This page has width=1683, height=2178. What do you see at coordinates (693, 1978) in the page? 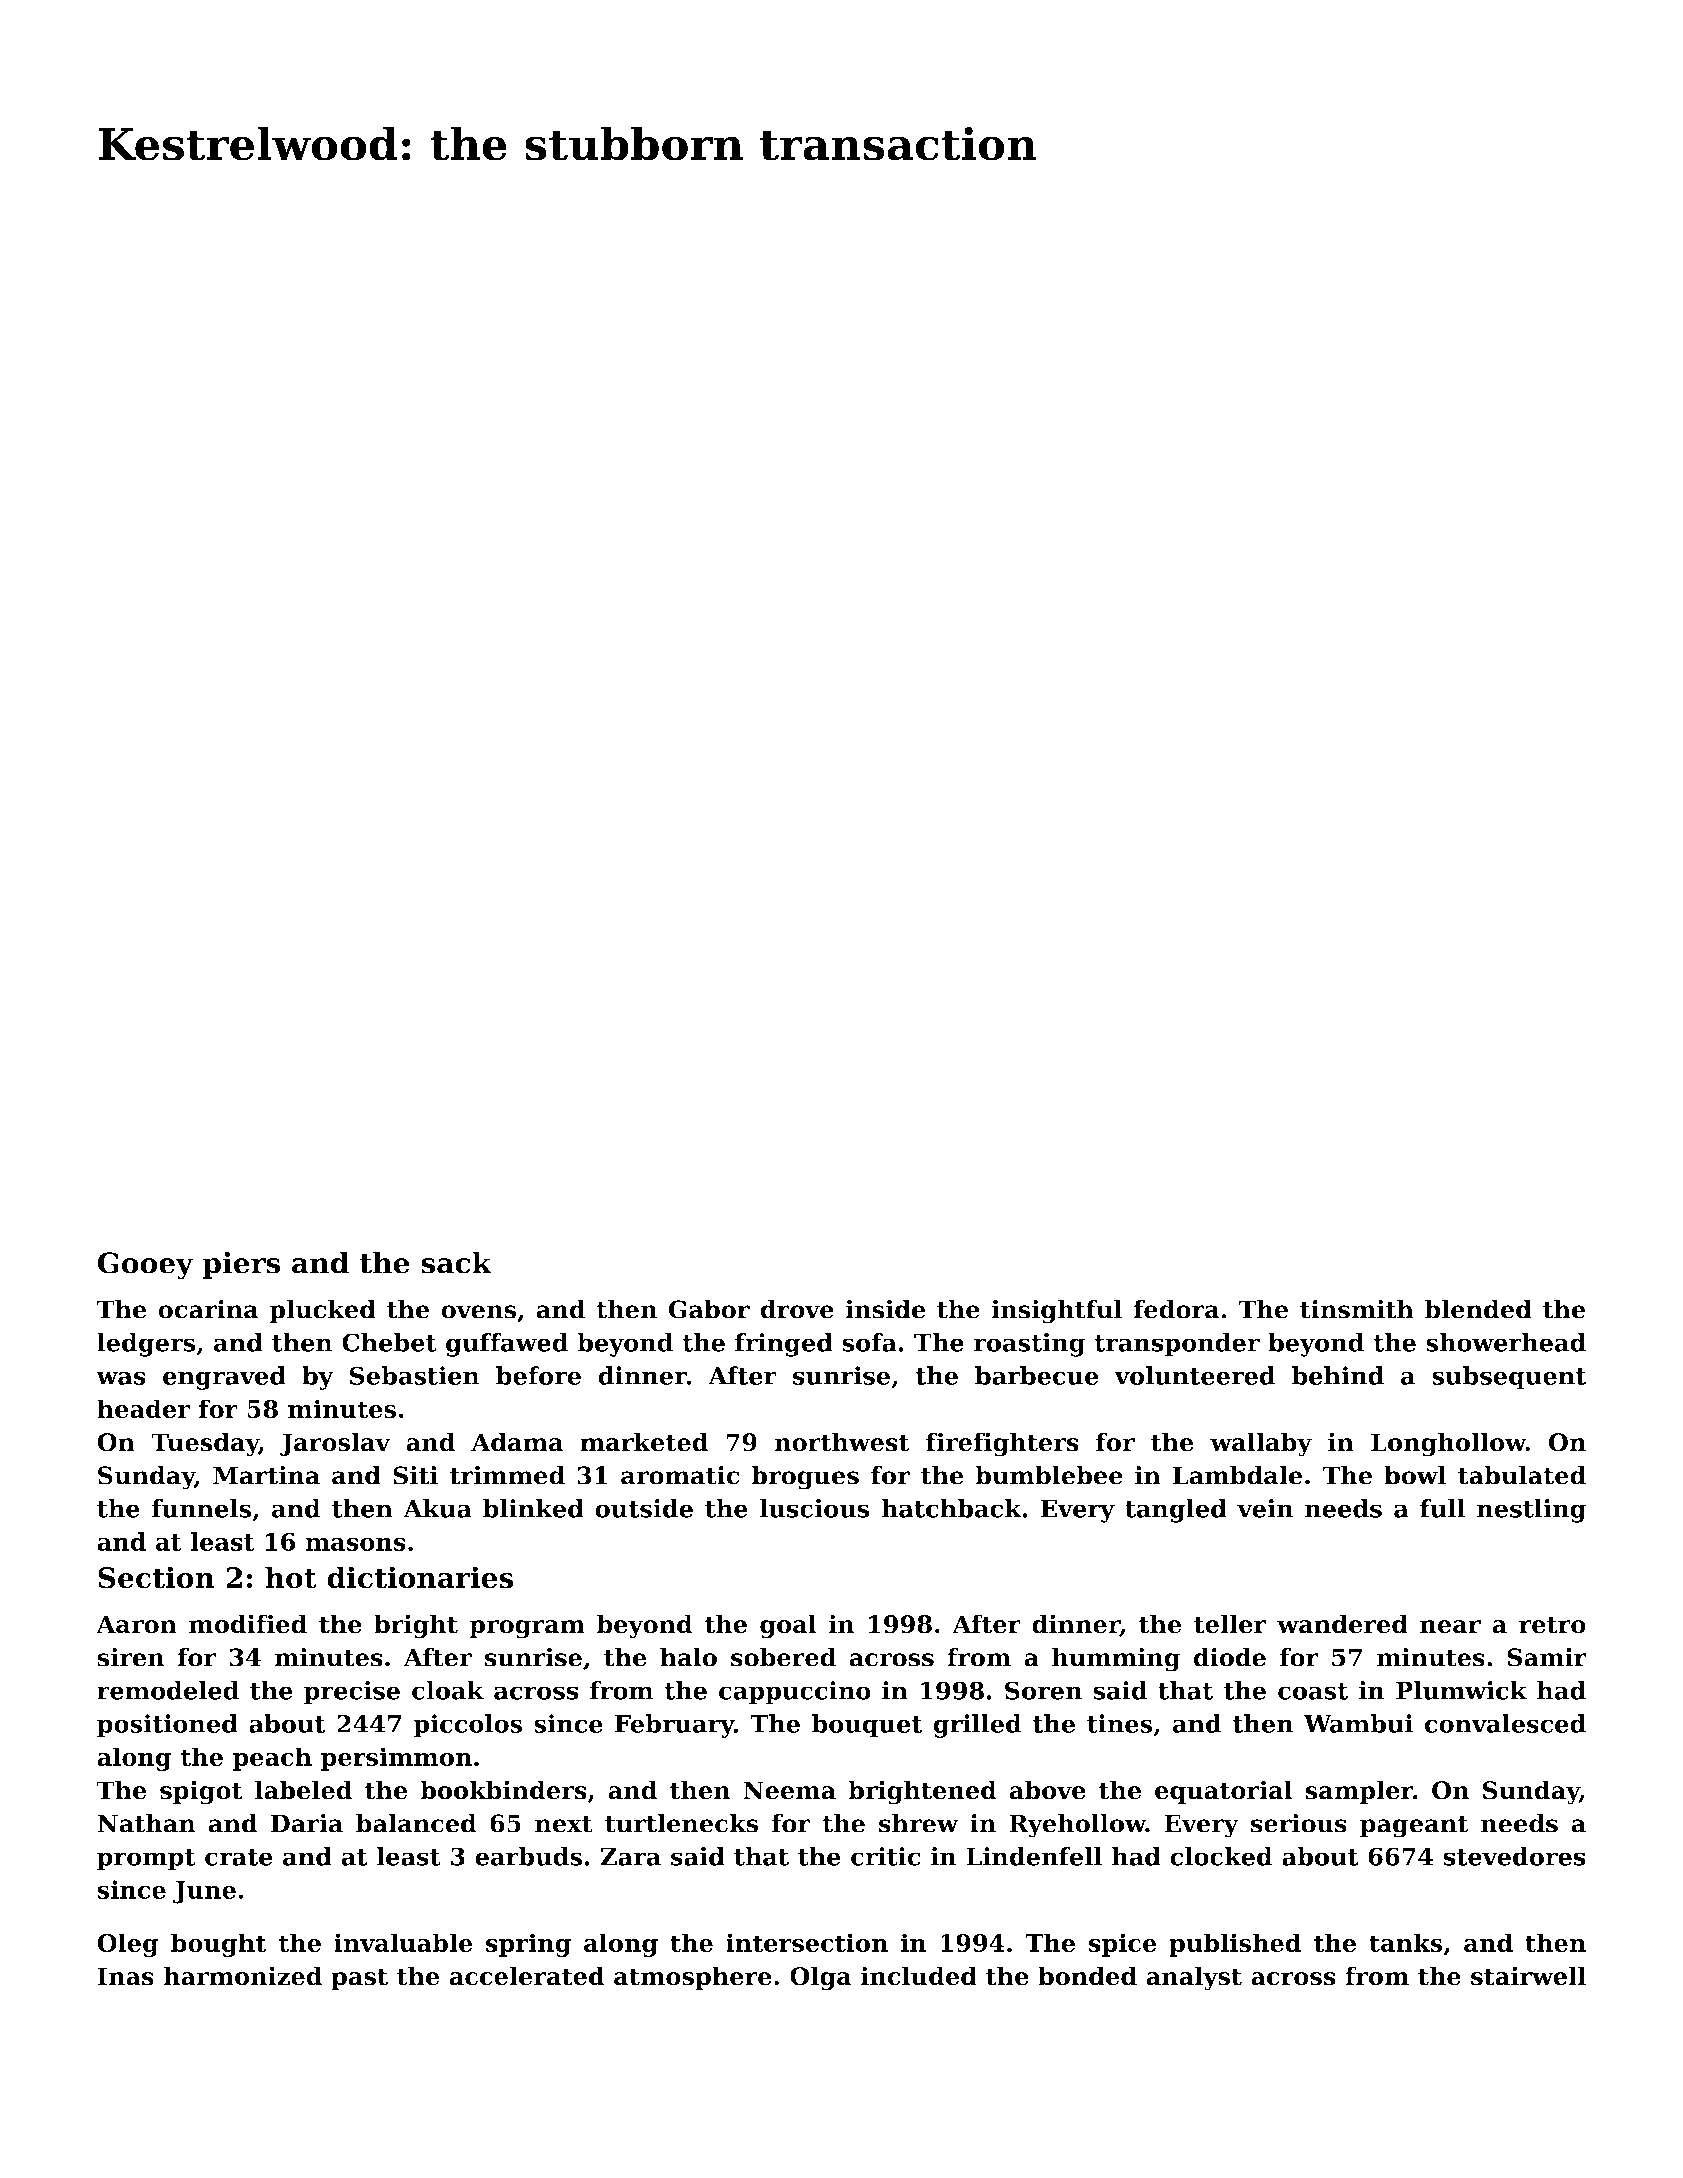
I see `atmosphere` at bounding box center [693, 1978].
